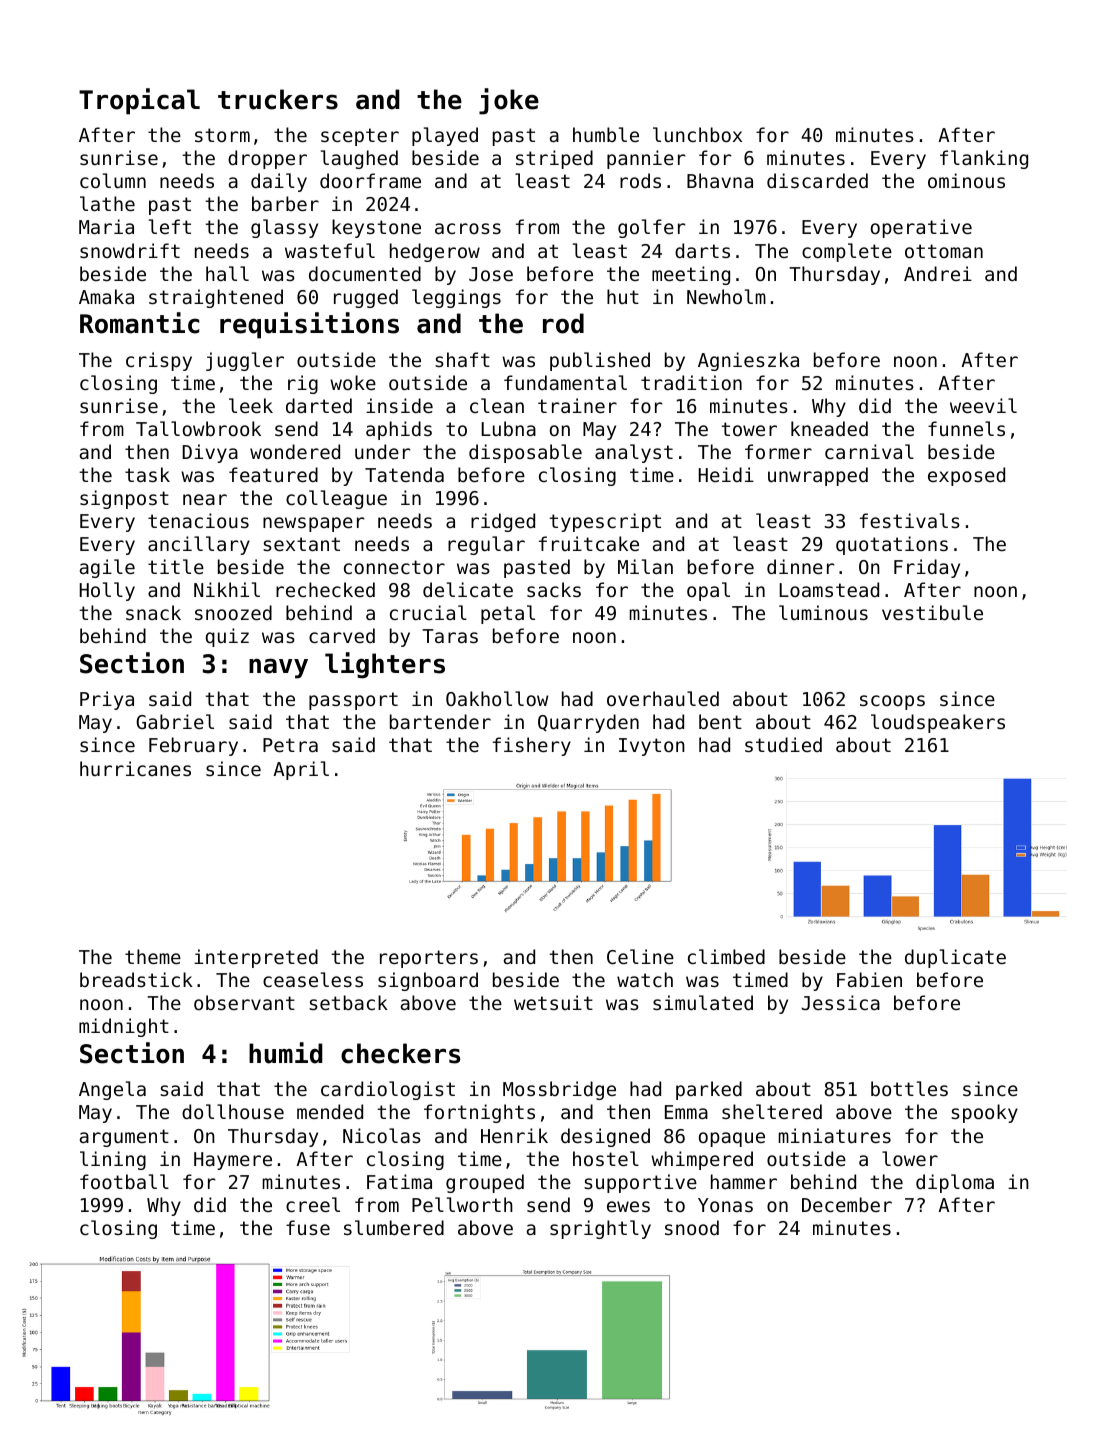  What do you see at coordinates (628, 1206) in the screenshot?
I see `ewes` at bounding box center [628, 1206].
